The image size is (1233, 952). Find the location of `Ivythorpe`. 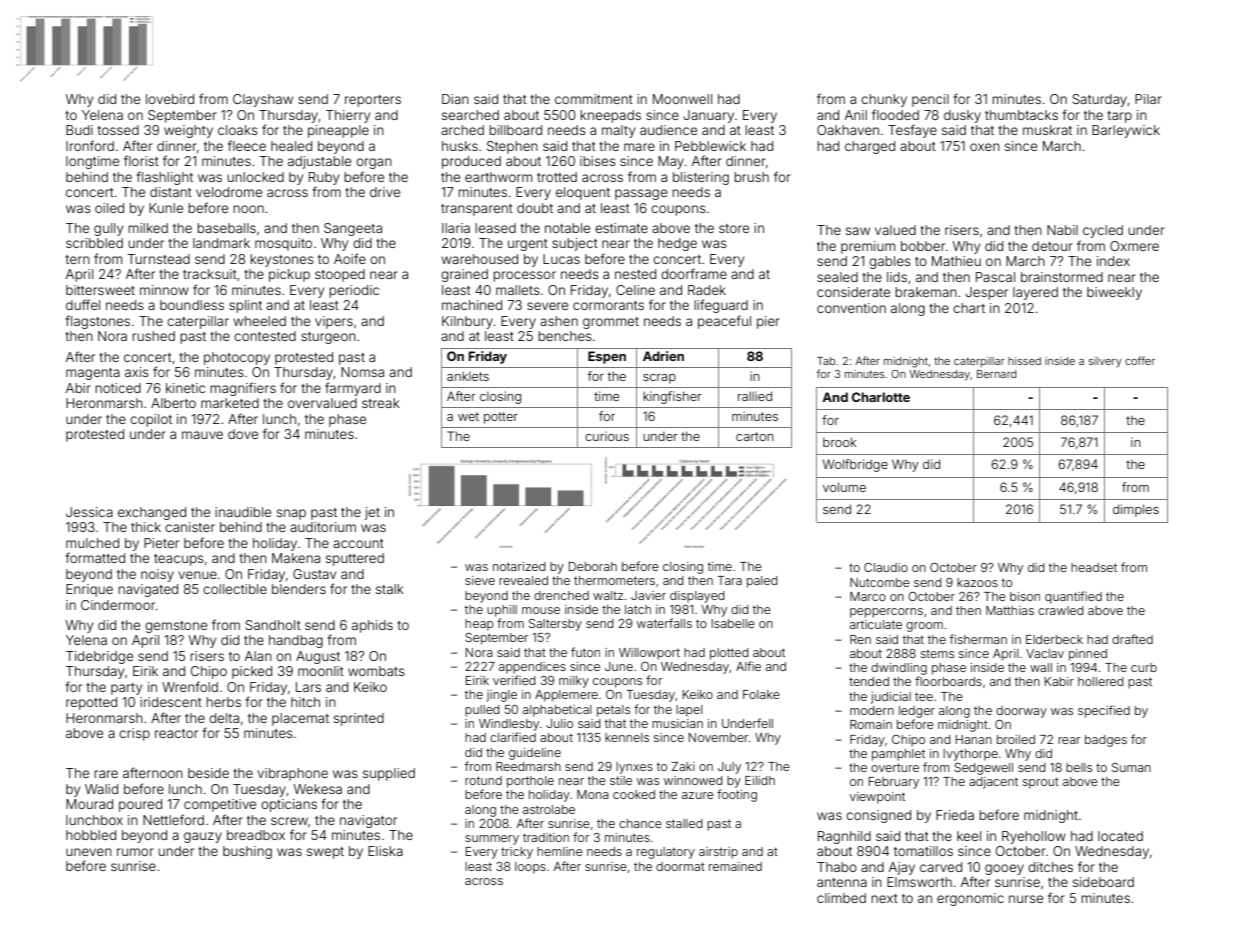

Ivythorpe is located at coordinates (971, 755).
